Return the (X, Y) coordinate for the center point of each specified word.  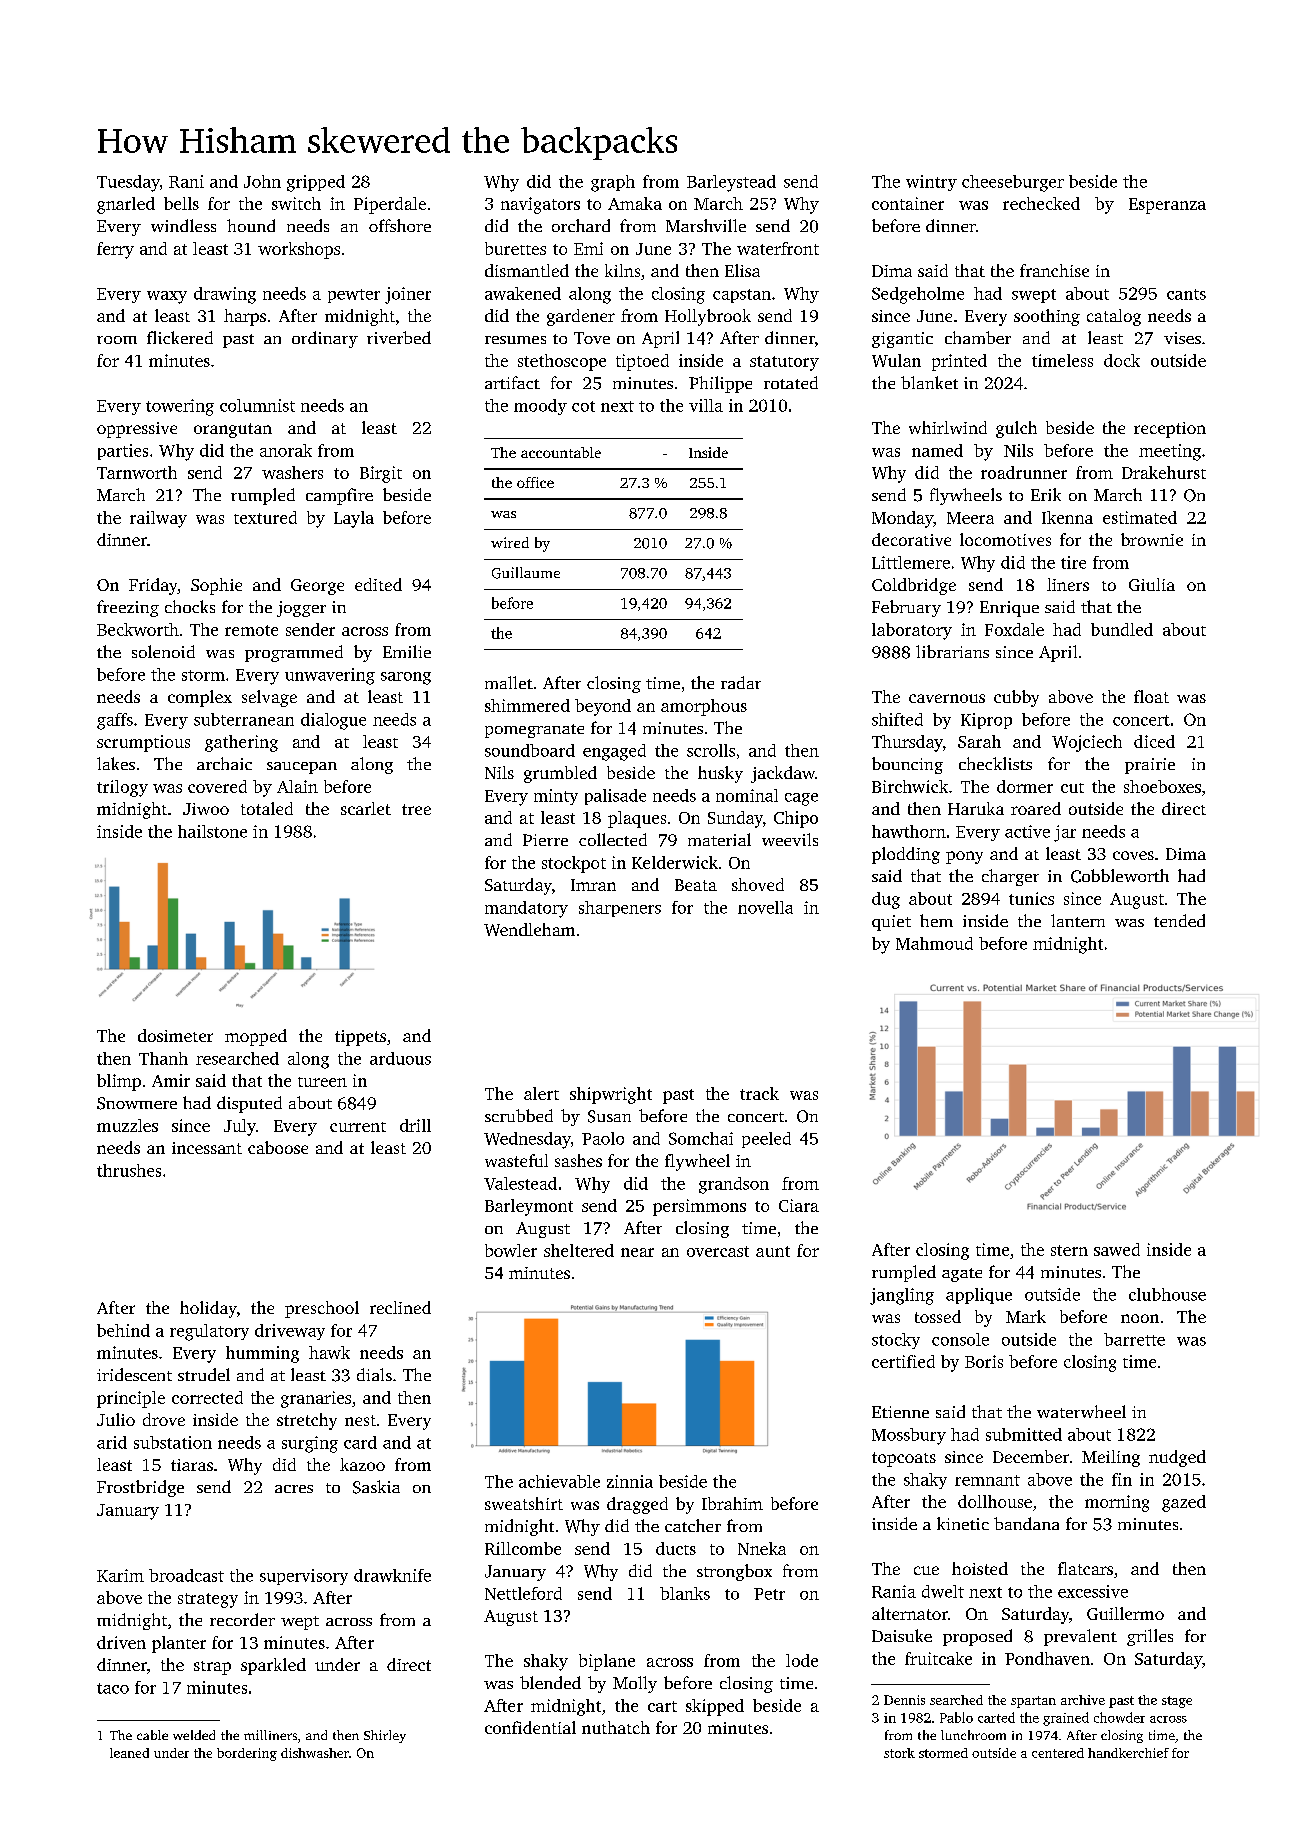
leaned (129, 1753)
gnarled (126, 205)
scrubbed (519, 1115)
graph (613, 183)
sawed (1117, 1249)
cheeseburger (1013, 183)
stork (899, 1753)
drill (415, 1125)
